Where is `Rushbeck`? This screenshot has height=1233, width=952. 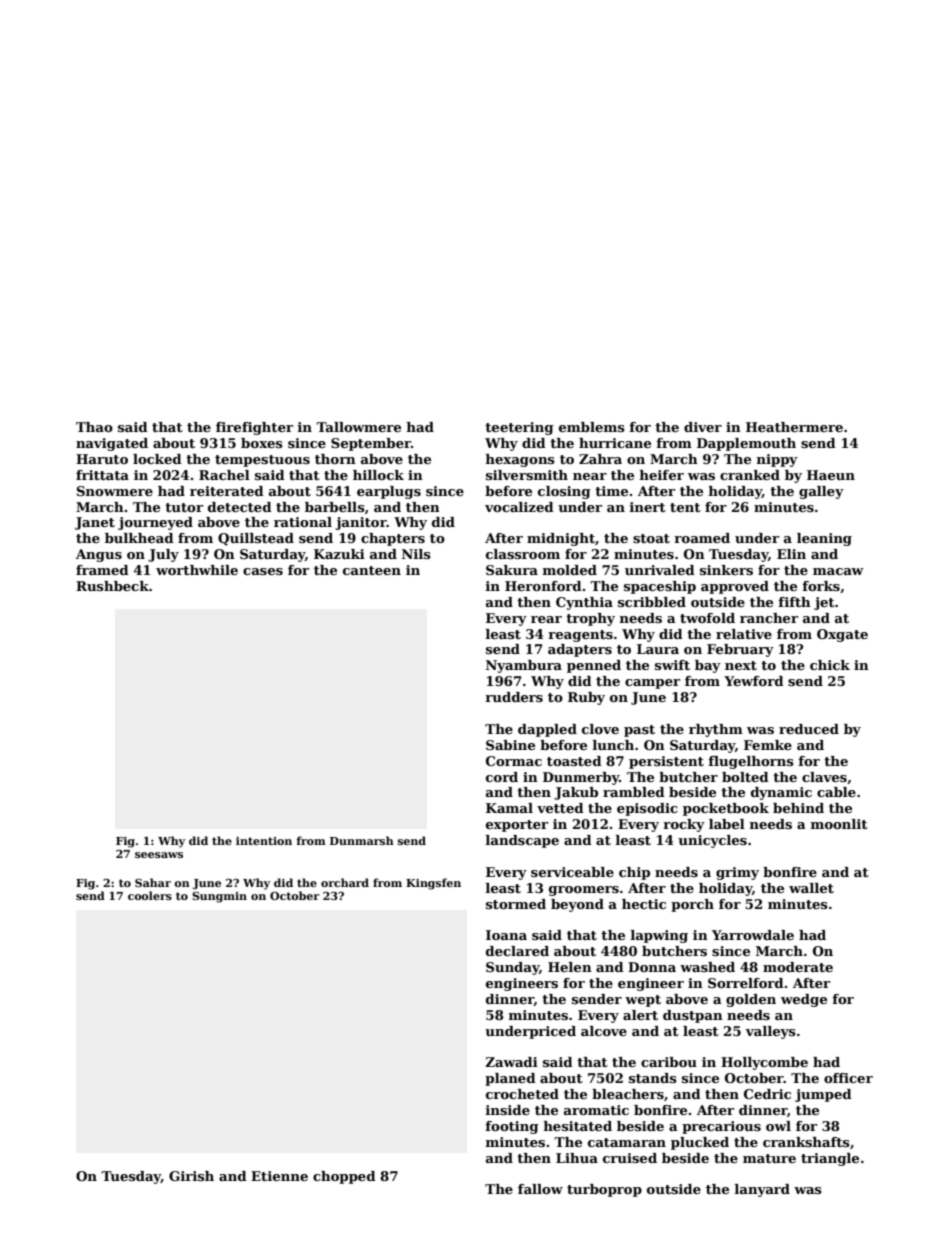 Rushbeck is located at coordinates (112, 586).
